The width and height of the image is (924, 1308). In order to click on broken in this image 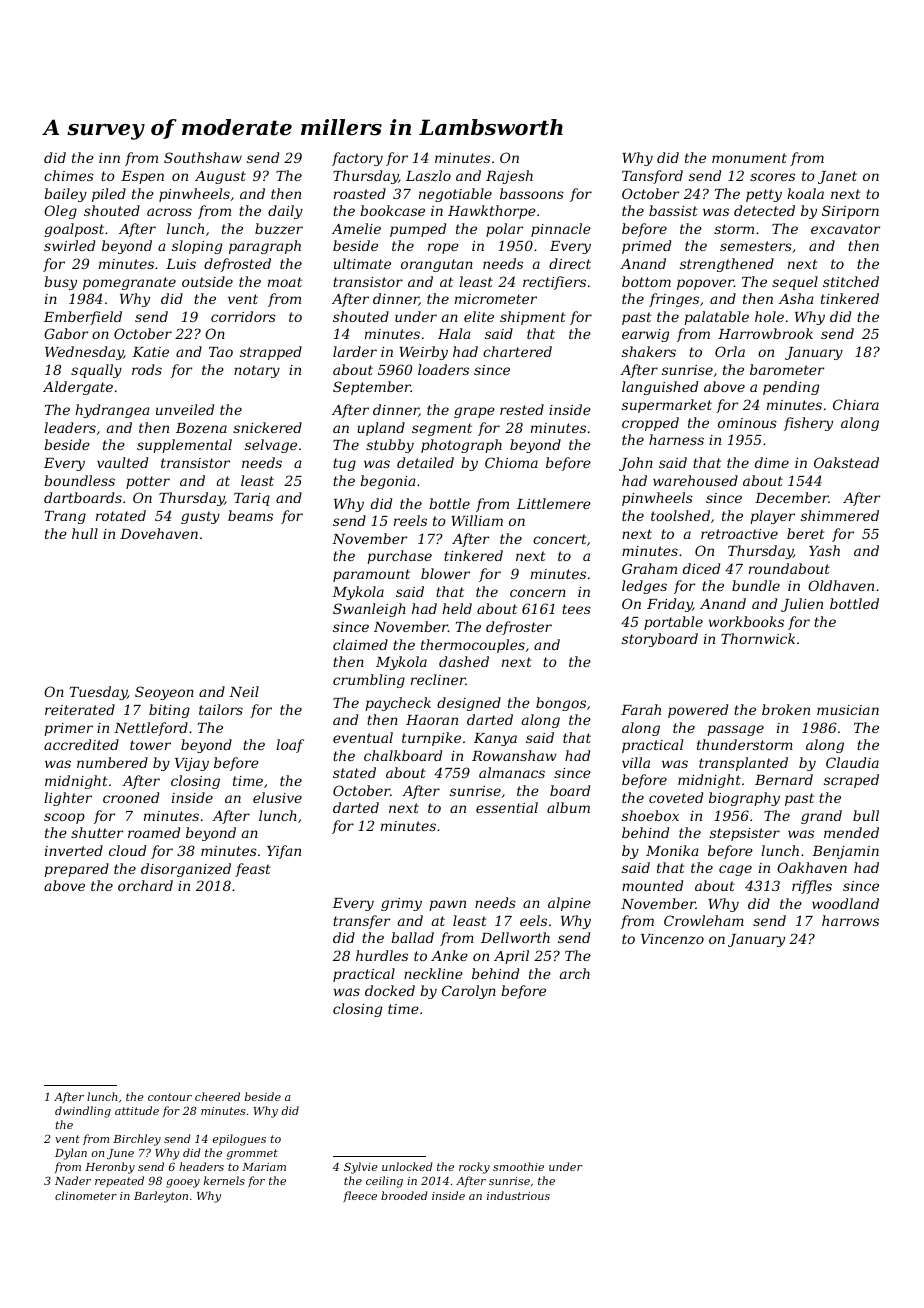, I will do `click(786, 709)`.
